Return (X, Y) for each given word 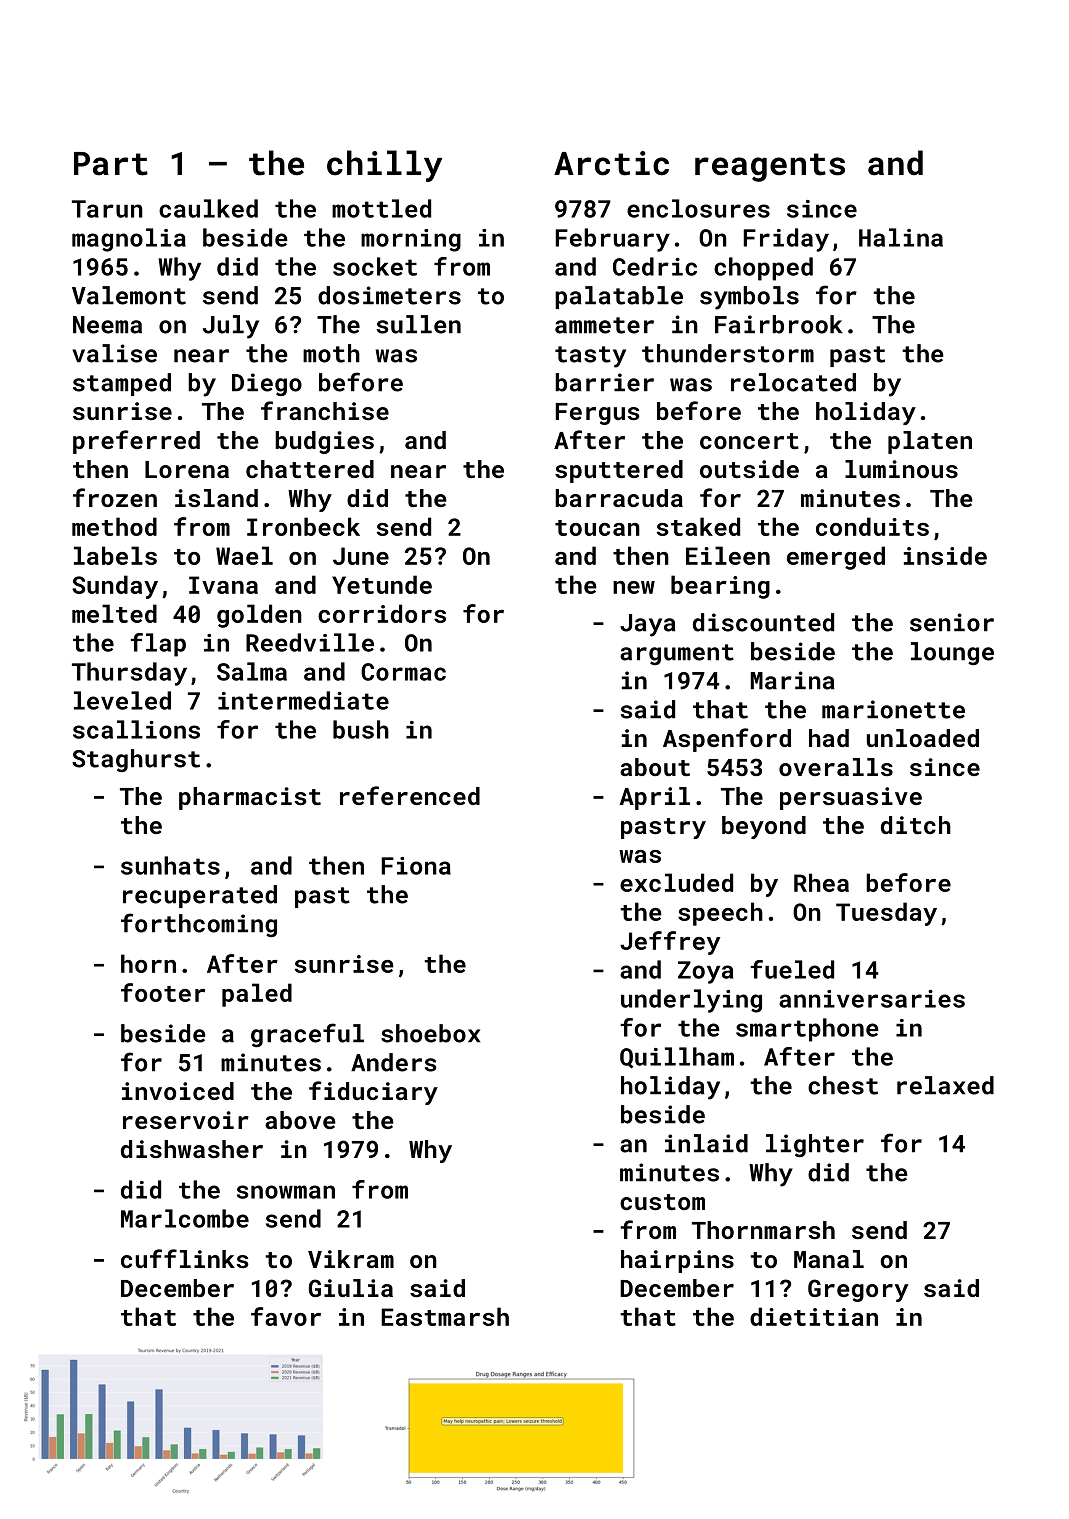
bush (361, 729)
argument (677, 654)
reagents (770, 167)
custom (662, 1202)
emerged (836, 558)
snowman (286, 1192)
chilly (384, 166)
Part (111, 164)
